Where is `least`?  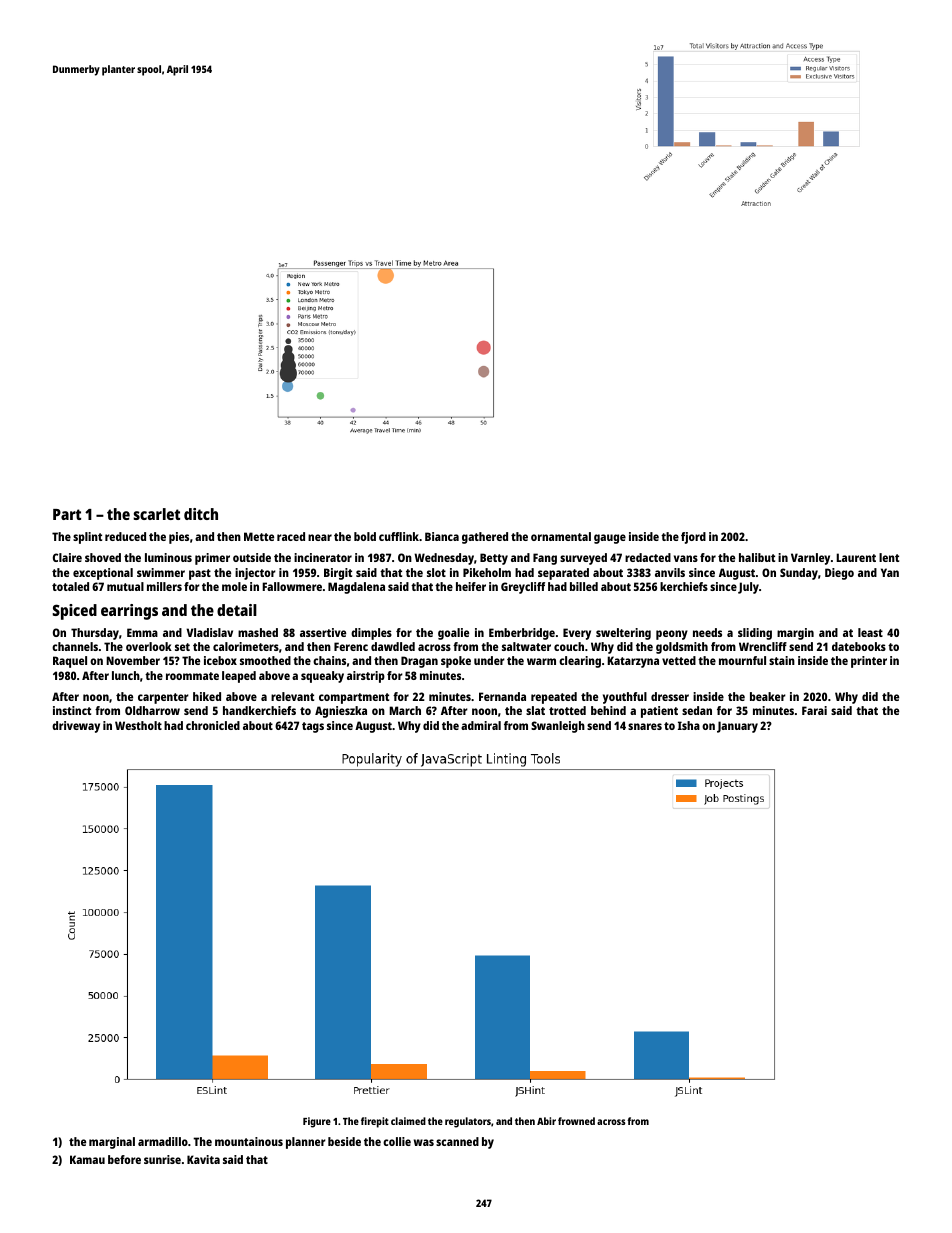
least is located at coordinates (870, 632).
